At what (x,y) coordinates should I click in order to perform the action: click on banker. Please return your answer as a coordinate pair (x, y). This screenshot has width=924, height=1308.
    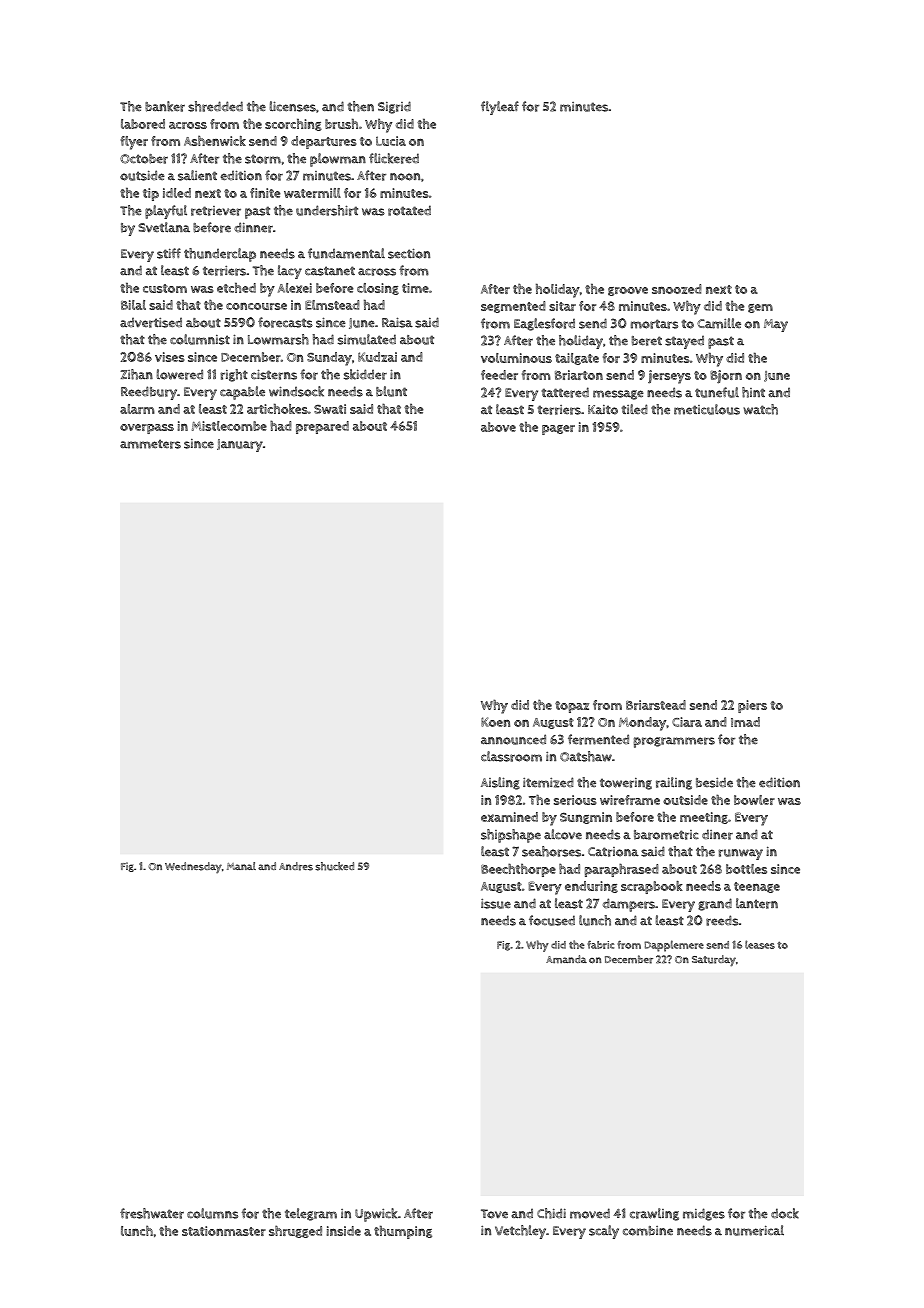
    Looking at the image, I should click on (165, 106).
